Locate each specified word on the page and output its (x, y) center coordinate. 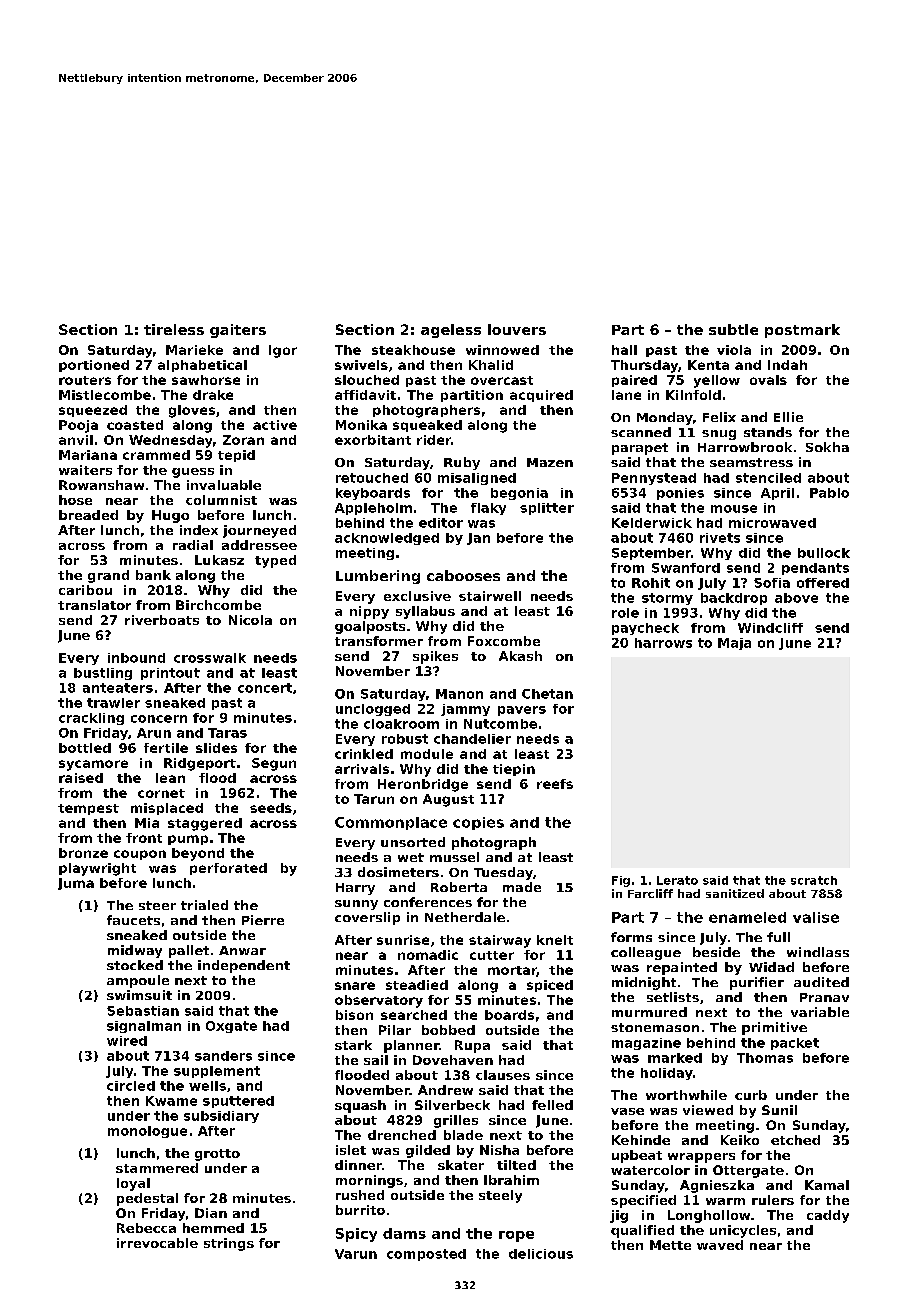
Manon (459, 694)
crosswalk (210, 658)
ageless (451, 331)
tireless (174, 329)
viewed (708, 1110)
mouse (734, 509)
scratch (814, 880)
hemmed (213, 1228)
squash (360, 1106)
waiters (85, 470)
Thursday (644, 366)
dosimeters (398, 872)
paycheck (645, 629)
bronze (83, 853)
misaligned (477, 479)
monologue (147, 1132)
